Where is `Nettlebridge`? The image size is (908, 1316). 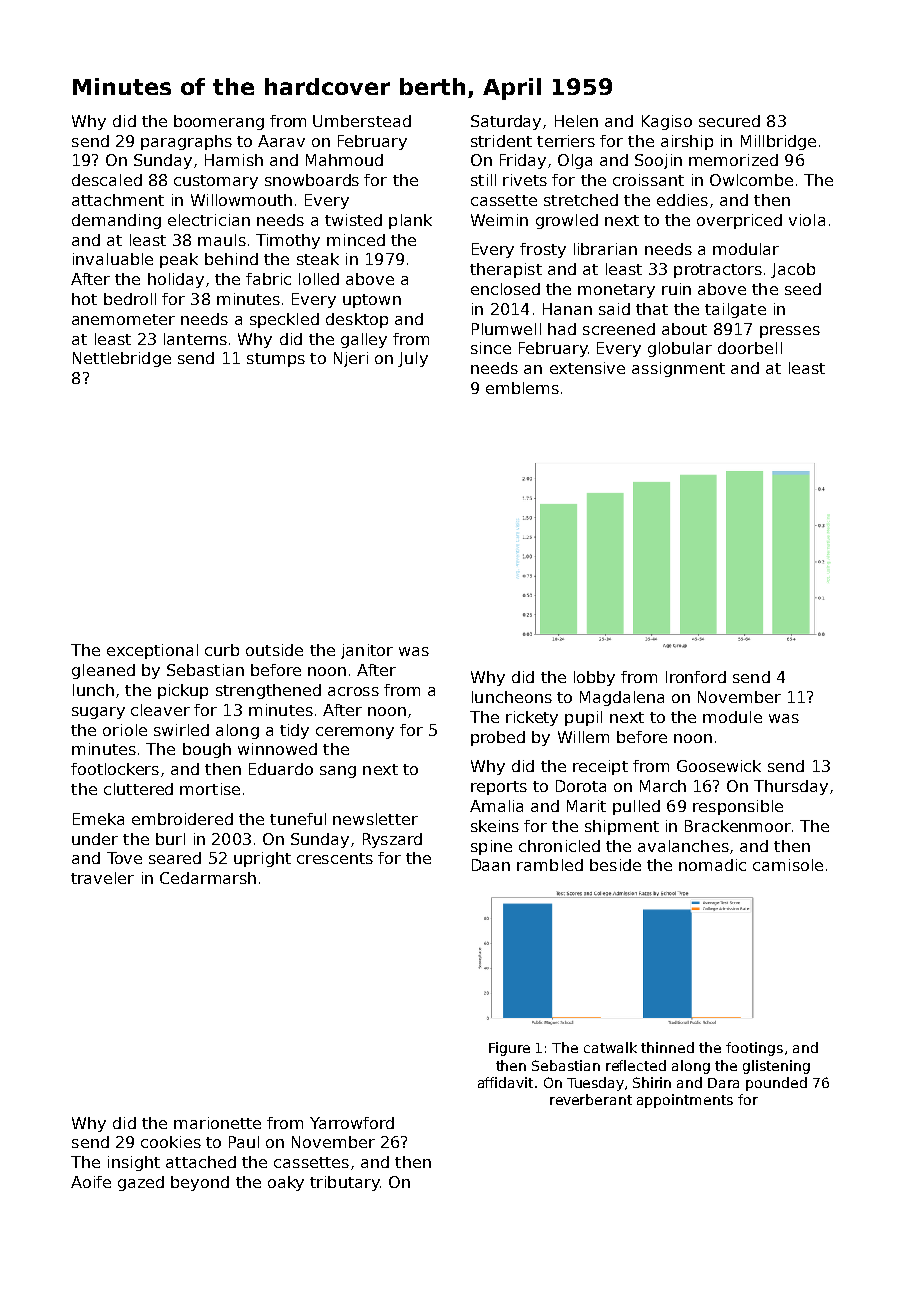
Nettlebridge is located at coordinates (122, 359).
